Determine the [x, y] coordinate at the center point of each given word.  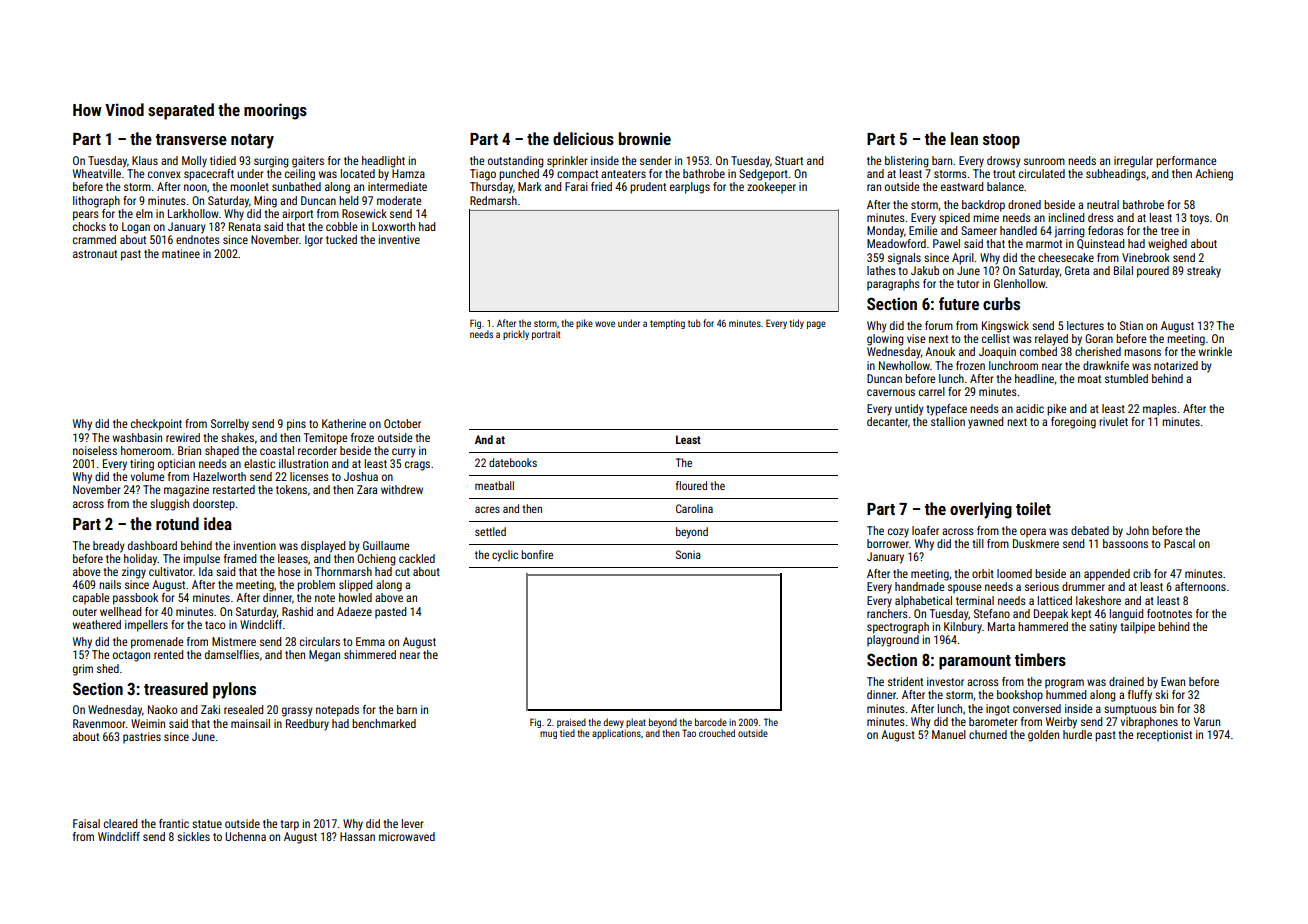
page [816, 325]
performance [1186, 162]
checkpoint [156, 425]
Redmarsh [493, 200]
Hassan [357, 836]
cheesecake [1066, 257]
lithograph [96, 202]
